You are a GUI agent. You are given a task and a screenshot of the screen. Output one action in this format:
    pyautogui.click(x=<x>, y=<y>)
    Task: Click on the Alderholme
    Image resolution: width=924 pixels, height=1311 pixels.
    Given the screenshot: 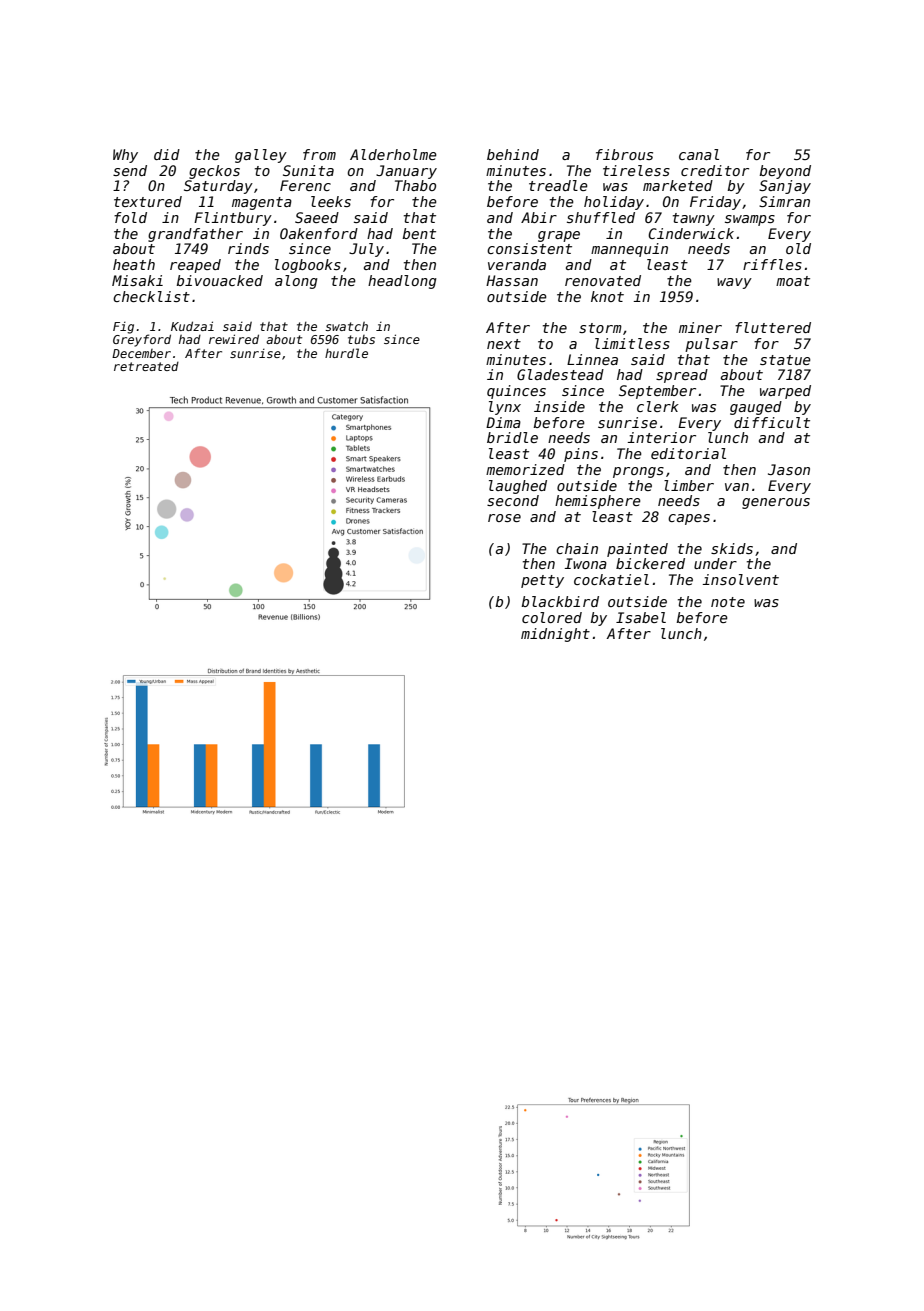 What is the action you would take?
    pyautogui.click(x=393, y=154)
